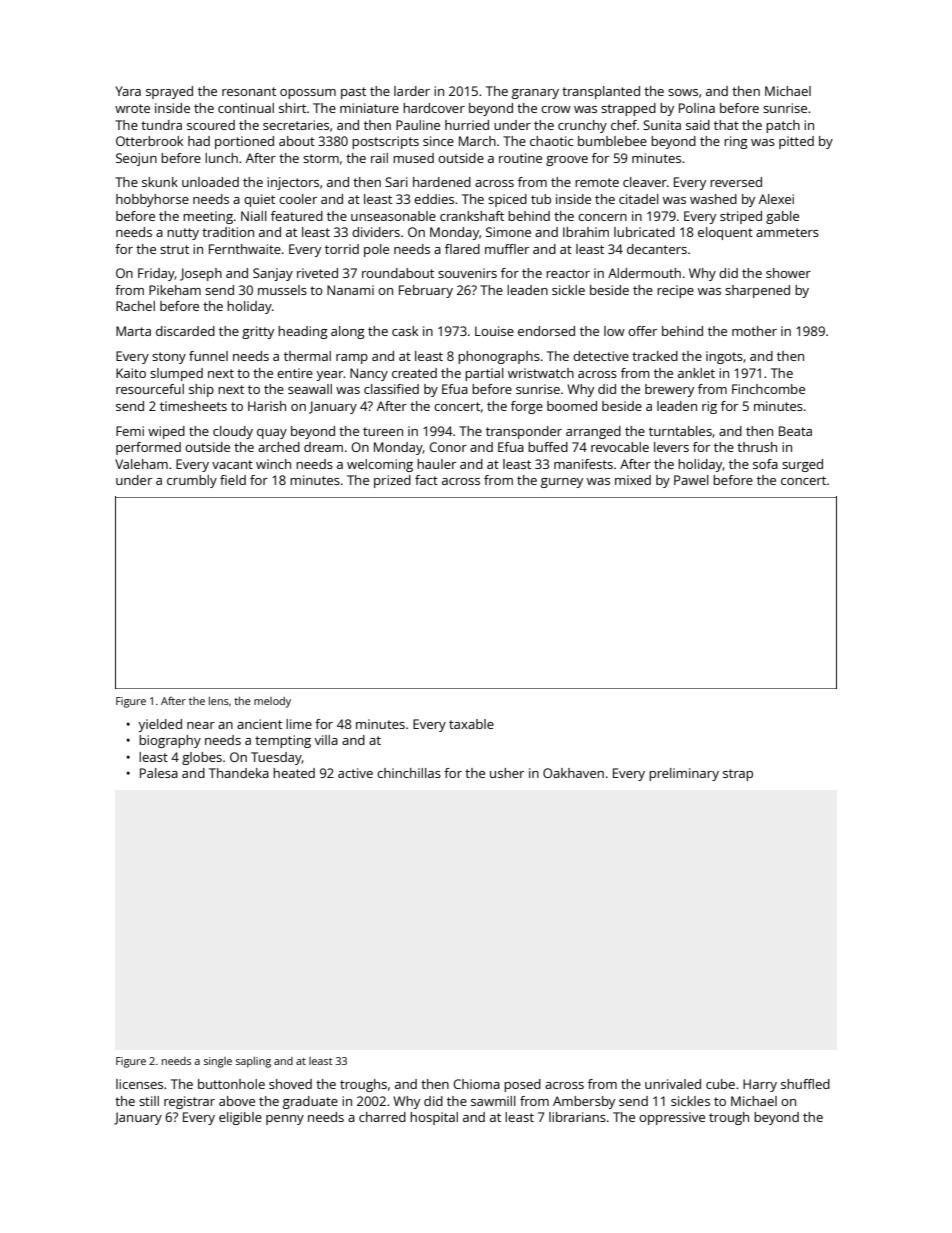 The width and height of the screenshot is (952, 1233). I want to click on unseasonable, so click(393, 216).
